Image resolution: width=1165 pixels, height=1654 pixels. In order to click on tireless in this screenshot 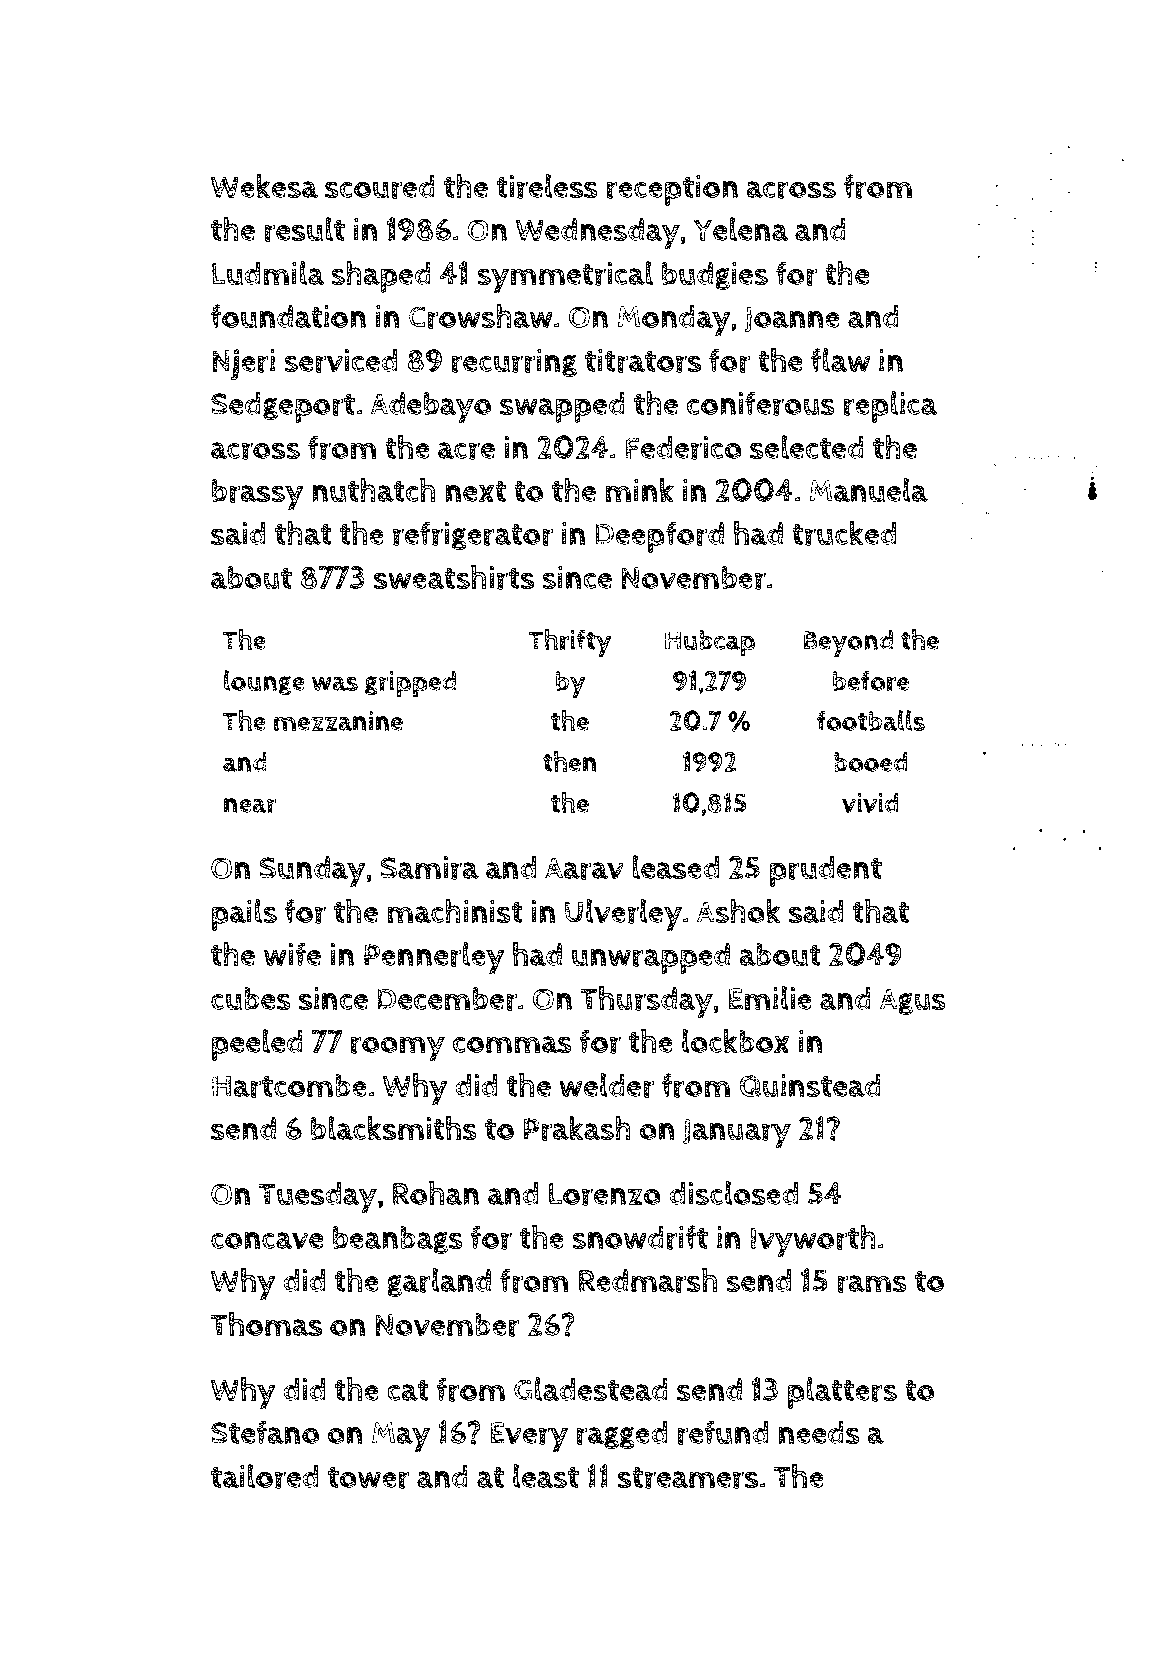, I will do `click(547, 186)`.
